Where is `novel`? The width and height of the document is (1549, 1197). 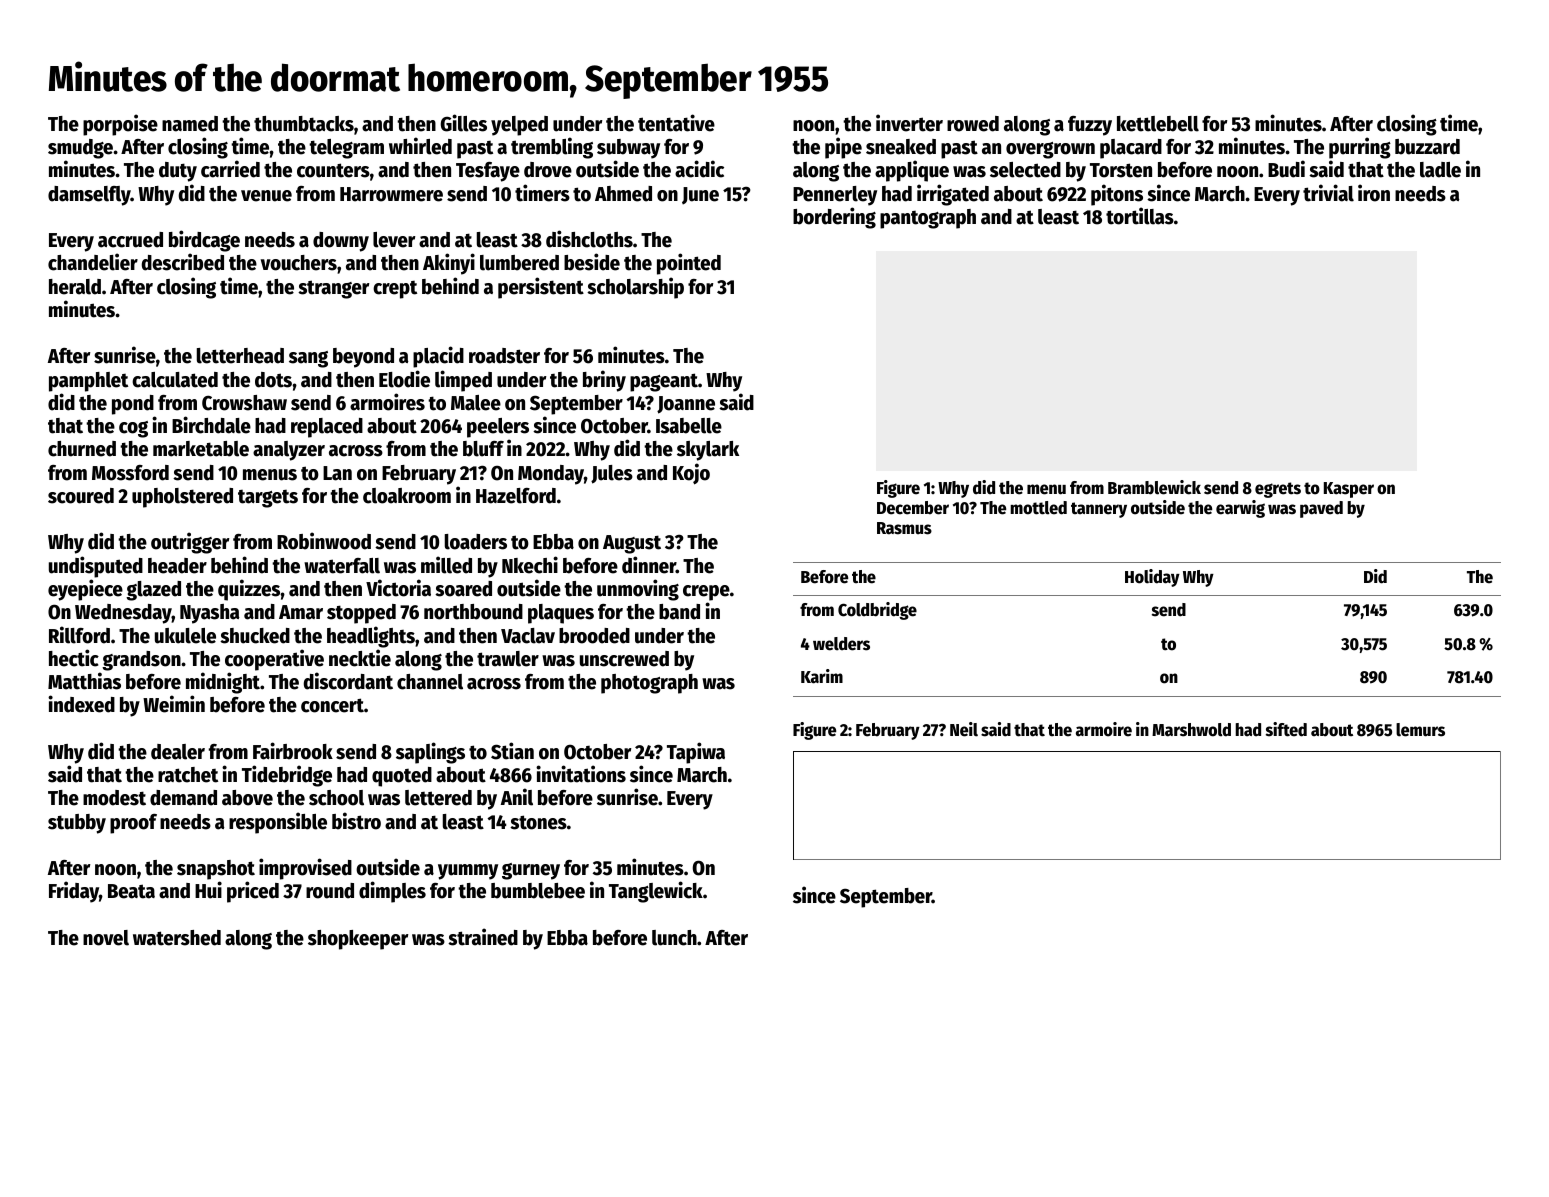 novel is located at coordinates (106, 938).
